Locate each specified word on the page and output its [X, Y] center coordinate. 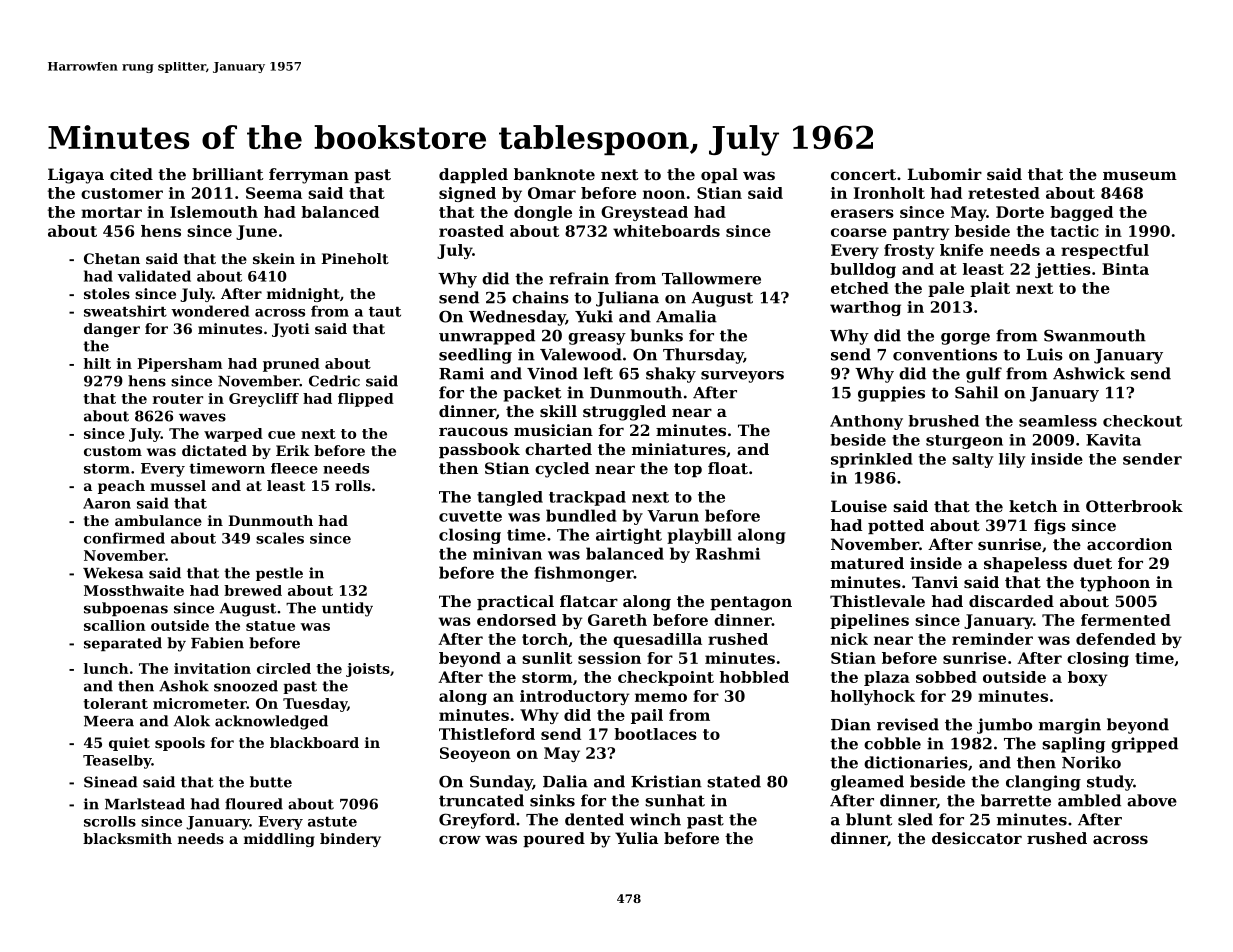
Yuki [594, 316]
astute [332, 822]
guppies [891, 394]
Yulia [636, 838]
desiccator [977, 838]
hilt [97, 363]
